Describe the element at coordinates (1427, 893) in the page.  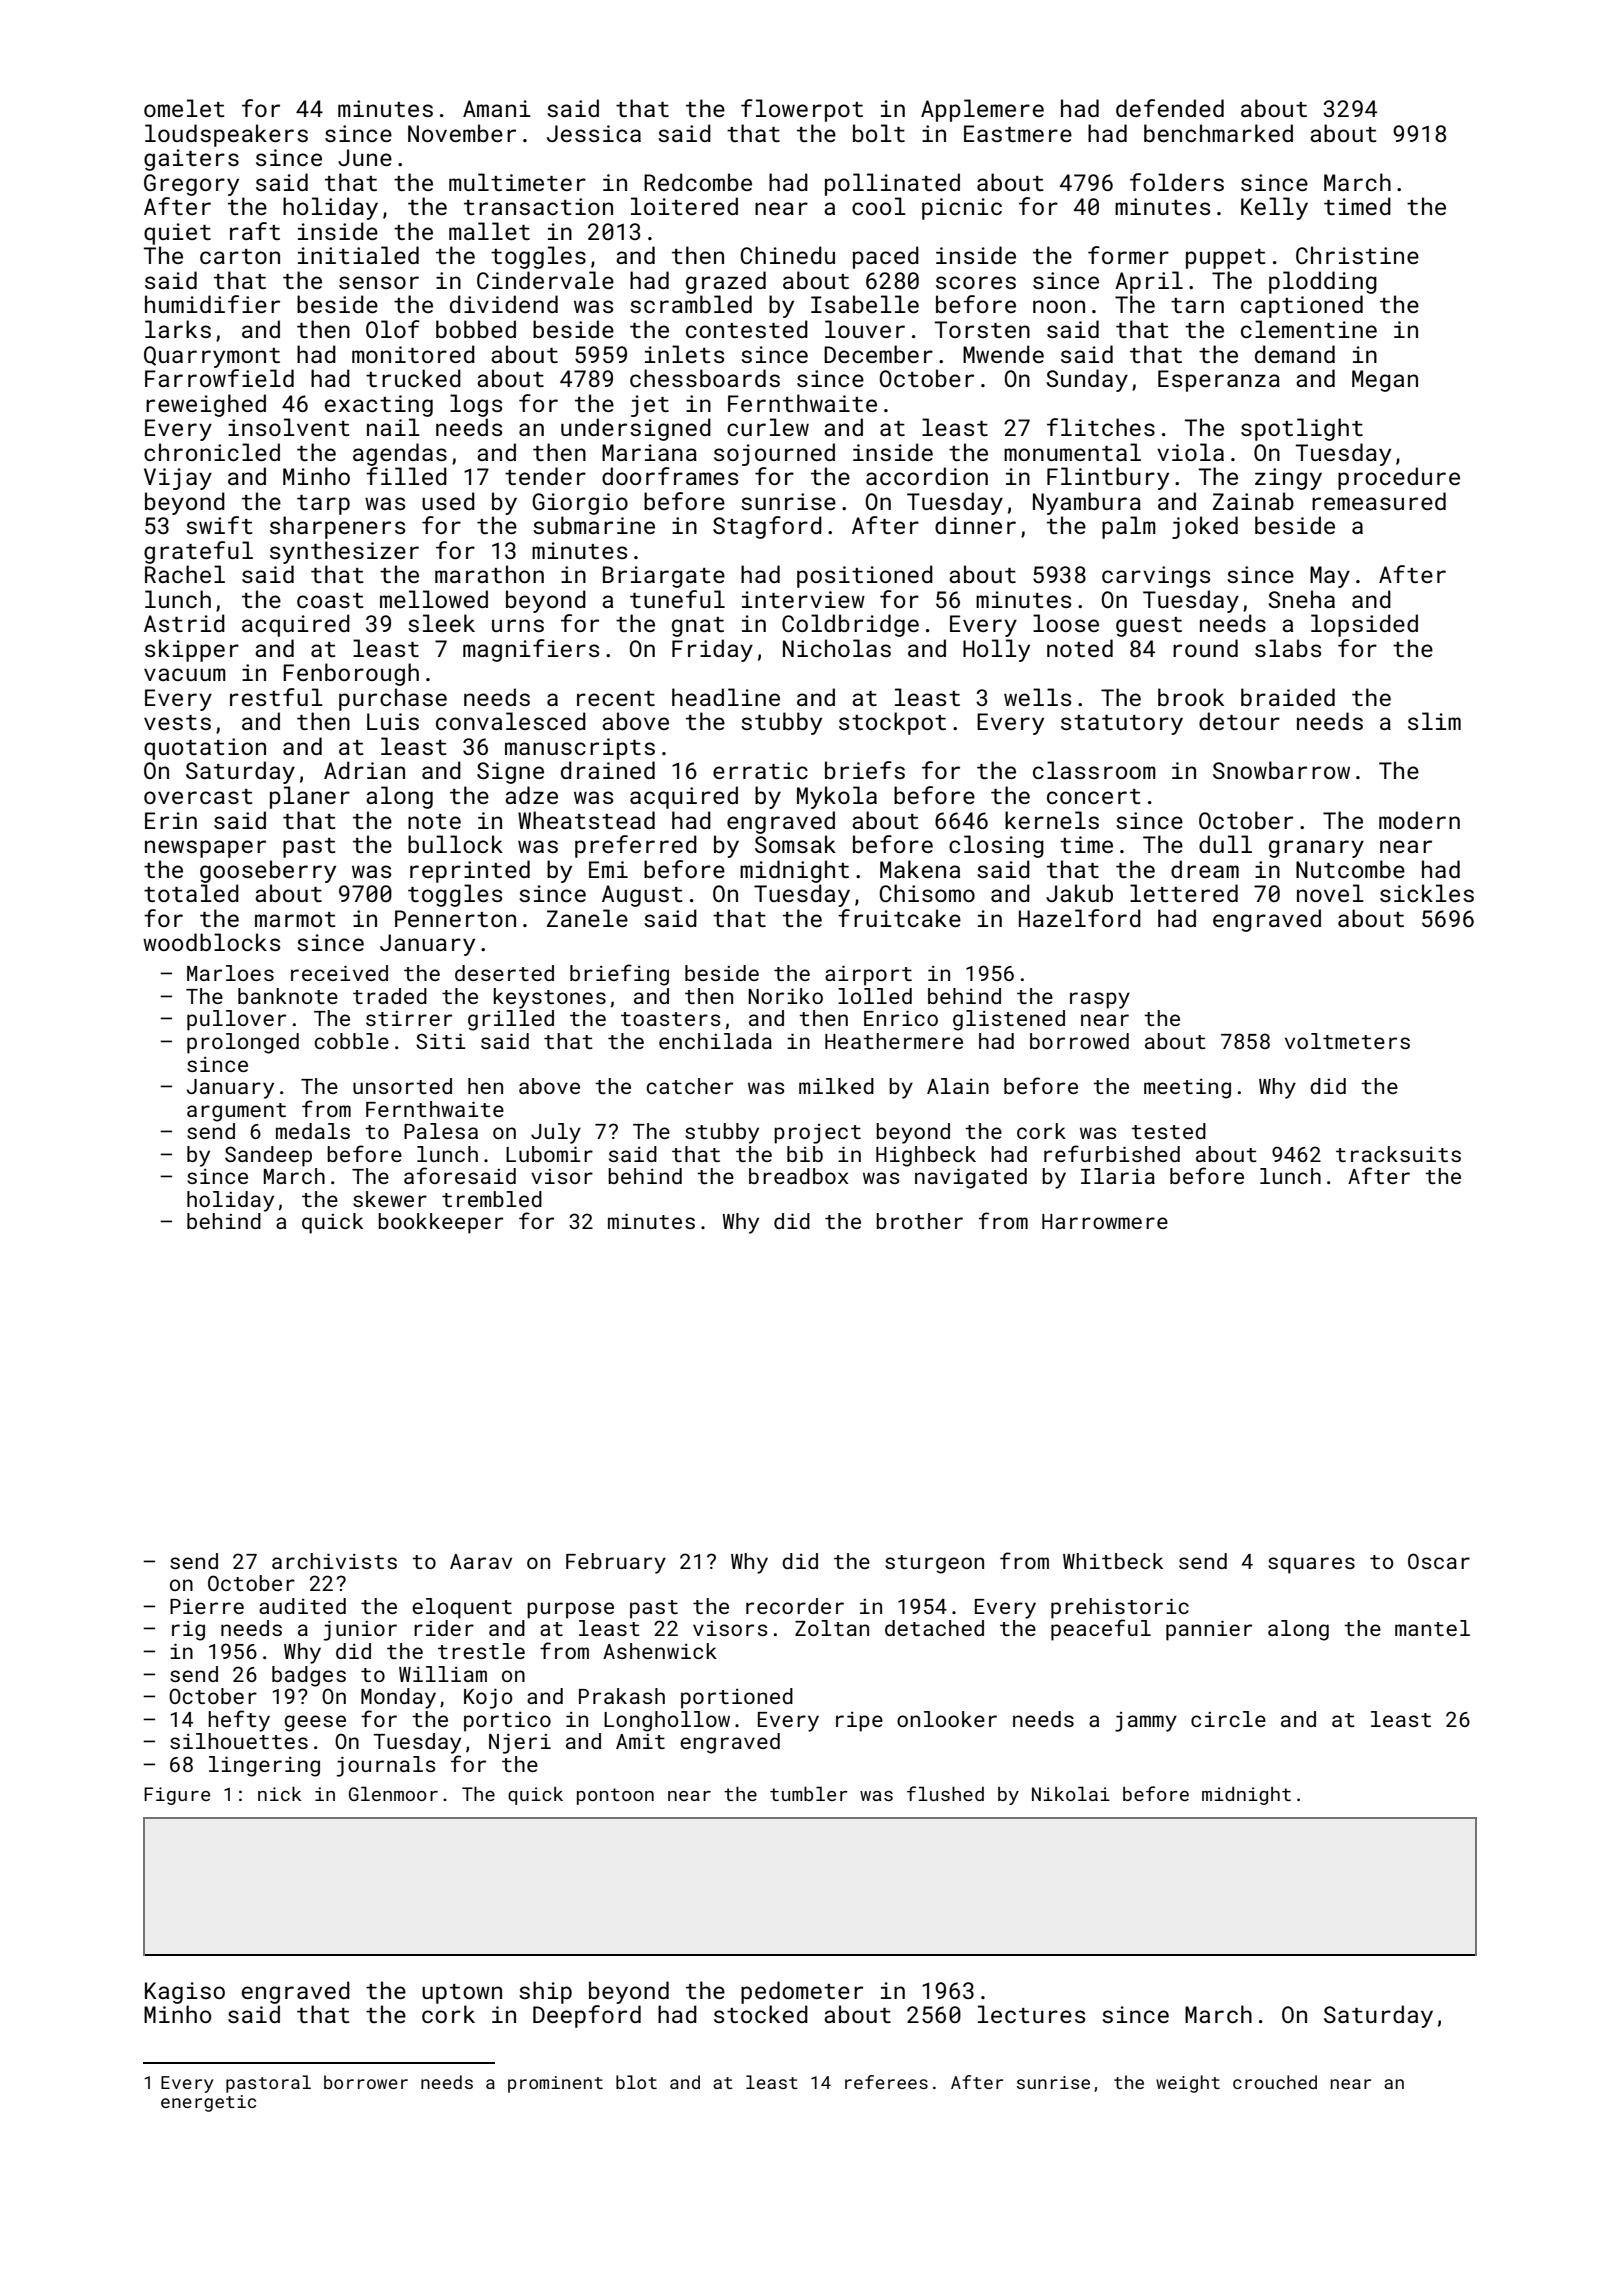
I see `sickles` at that location.
